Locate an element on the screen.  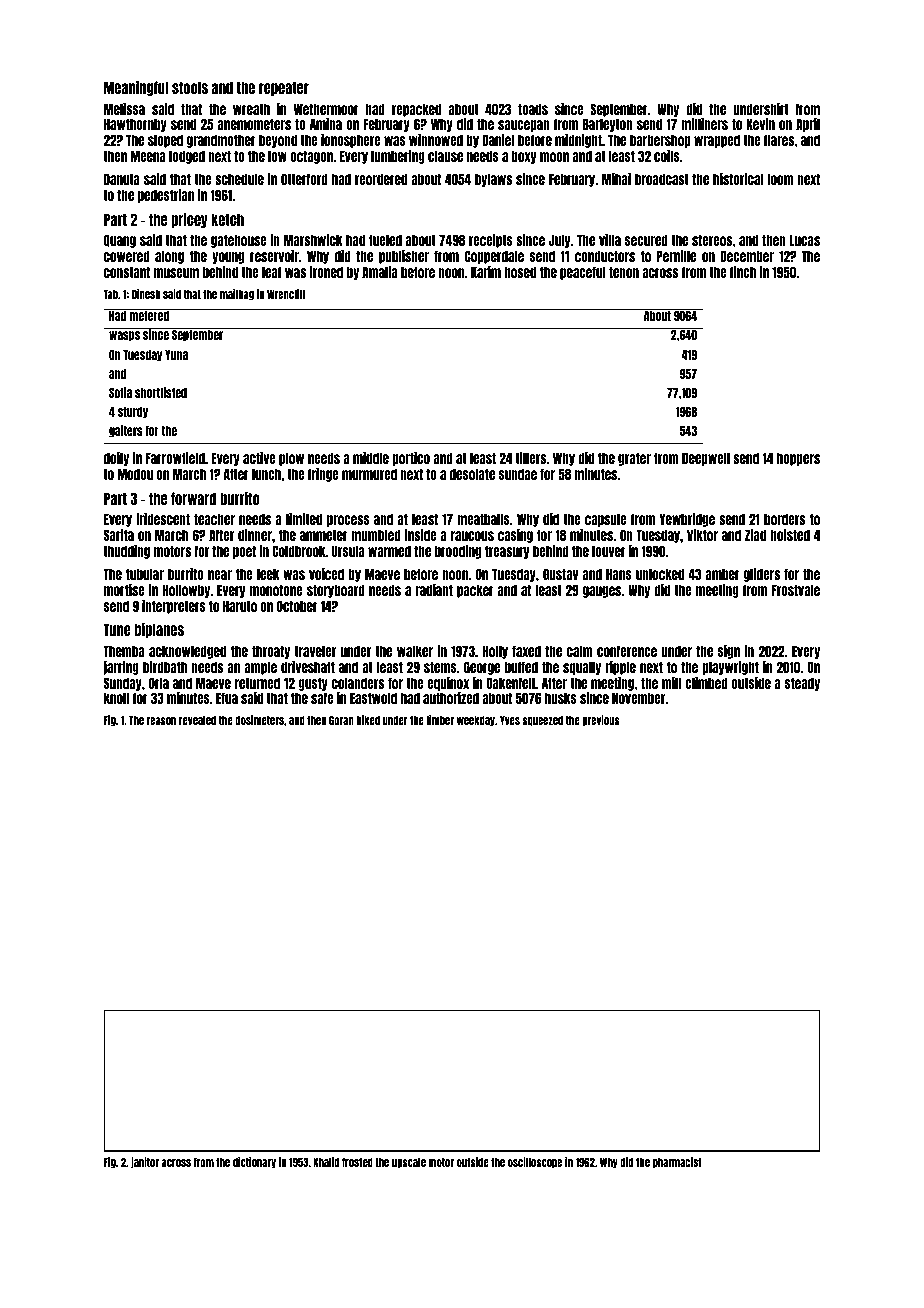
Goran is located at coordinates (341, 720).
